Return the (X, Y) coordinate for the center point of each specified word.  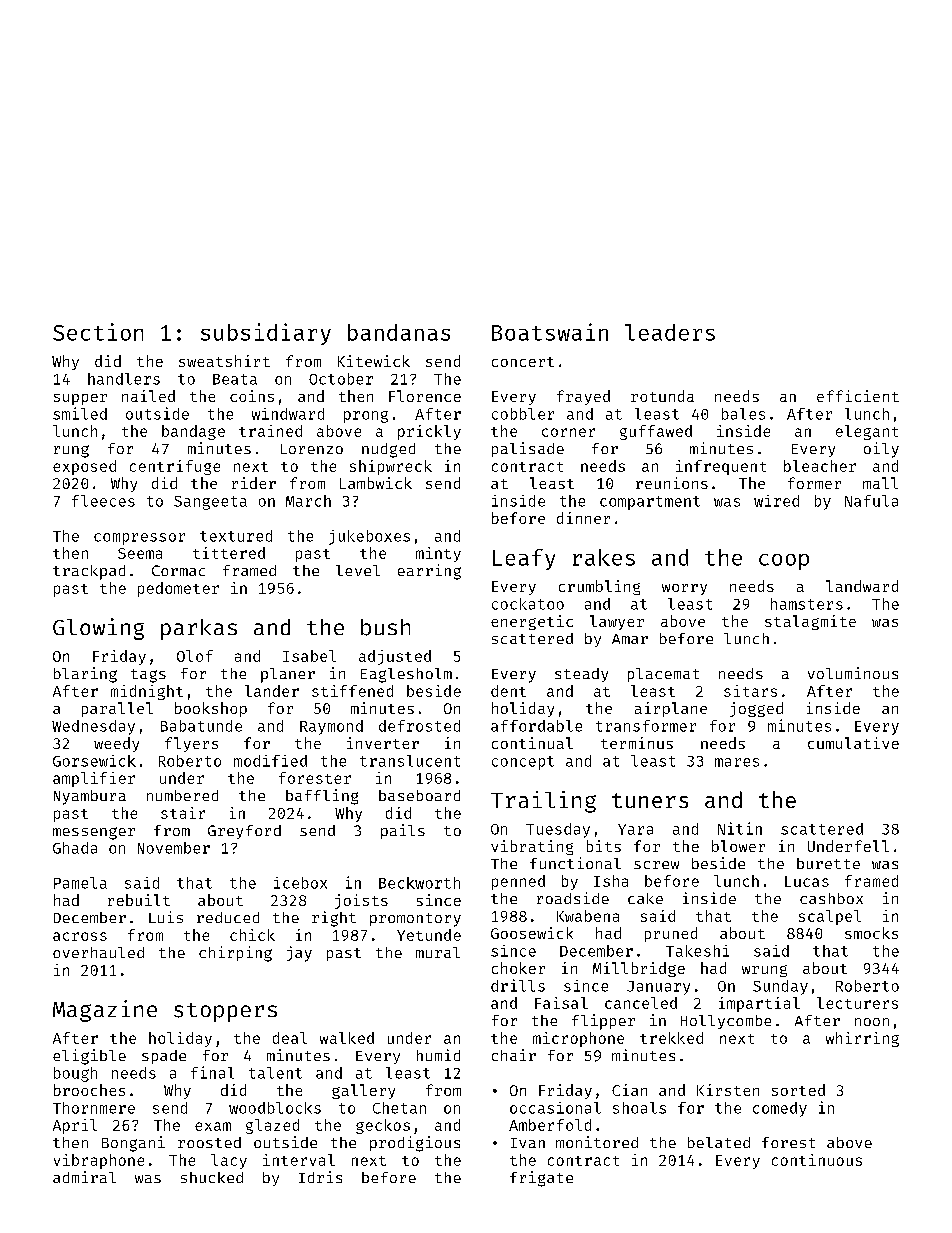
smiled (80, 413)
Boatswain (550, 332)
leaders (670, 332)
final (212, 1072)
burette (828, 863)
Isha (611, 881)
